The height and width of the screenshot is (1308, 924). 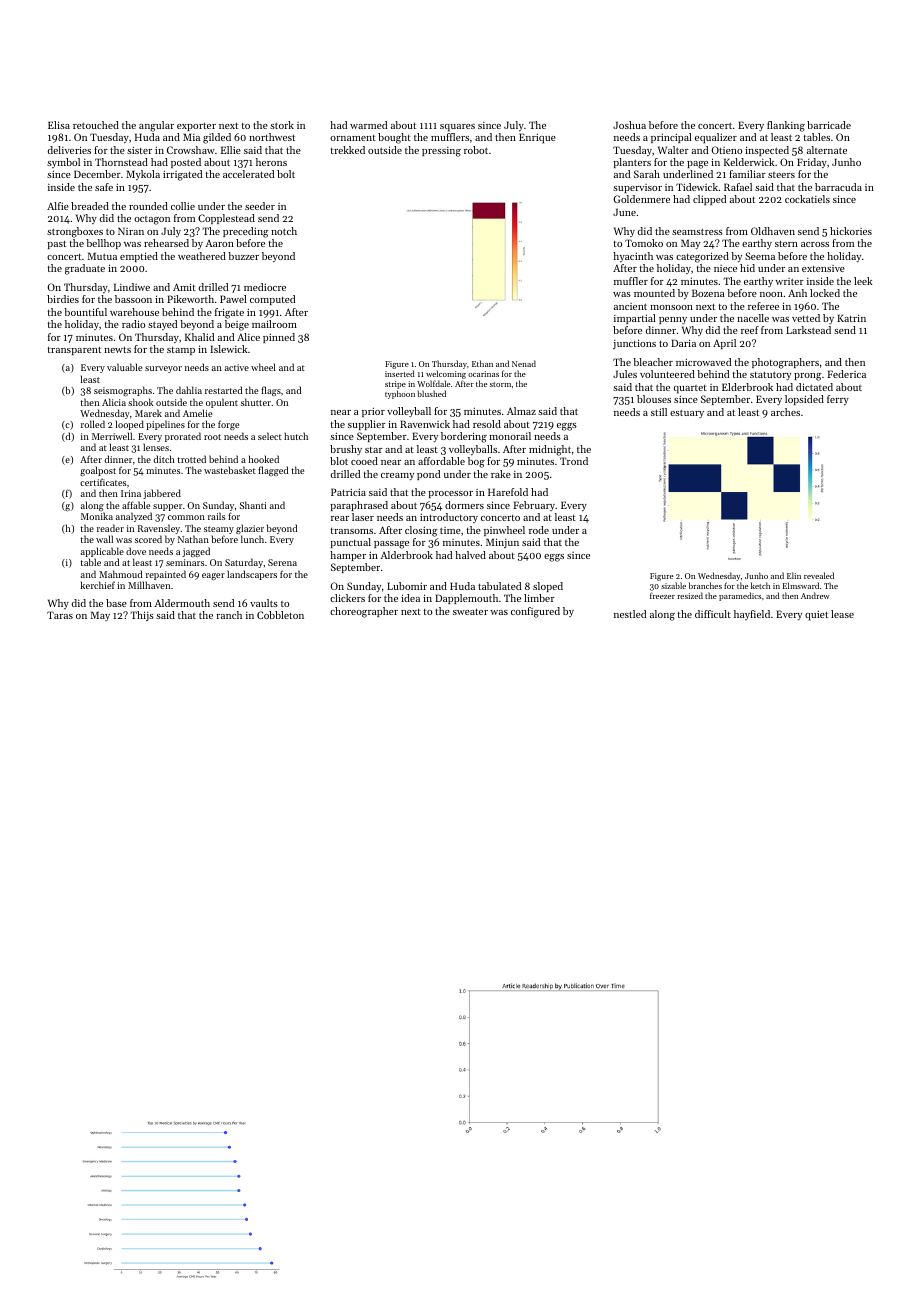 What do you see at coordinates (829, 125) in the screenshot?
I see `barricade` at bounding box center [829, 125].
